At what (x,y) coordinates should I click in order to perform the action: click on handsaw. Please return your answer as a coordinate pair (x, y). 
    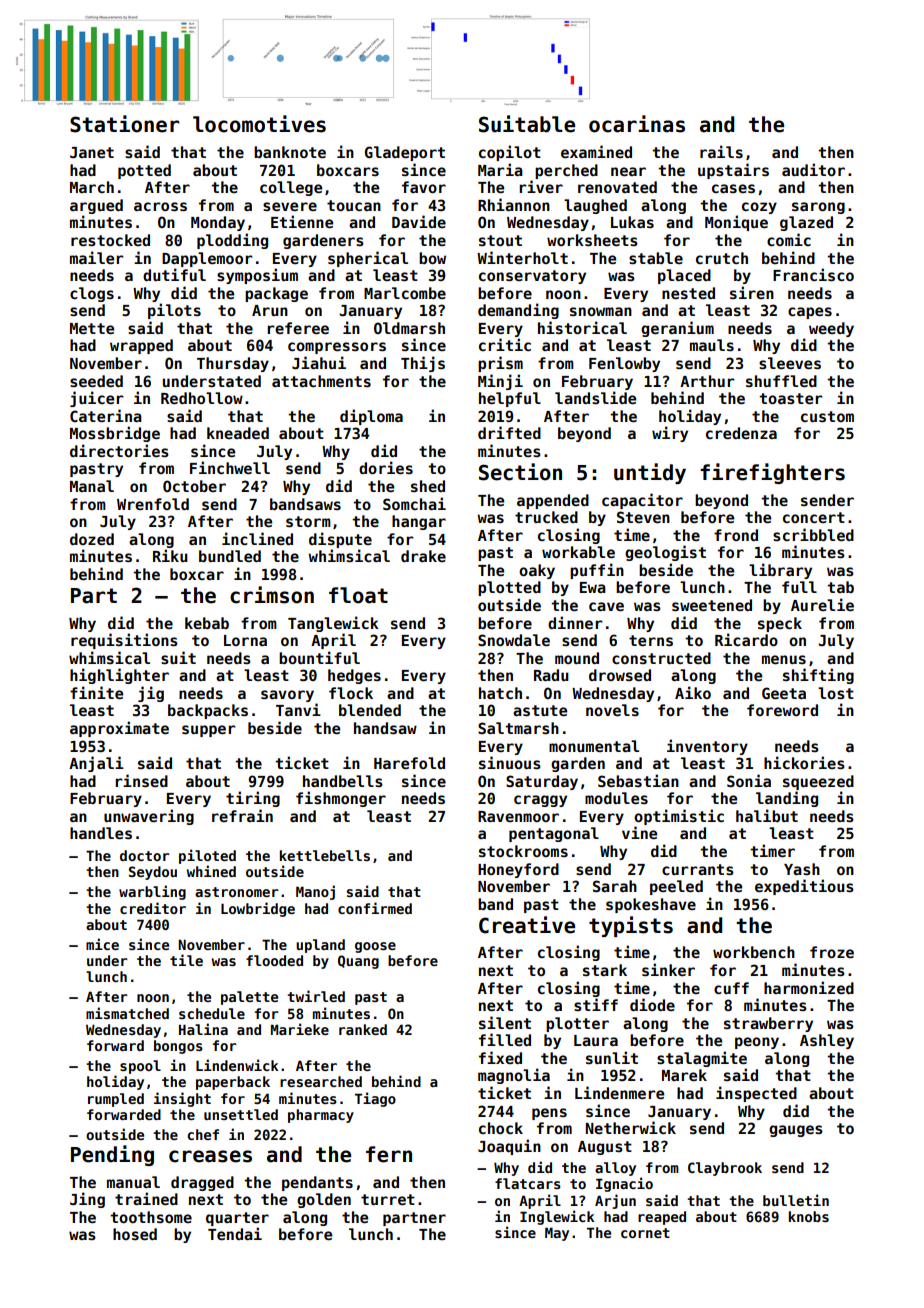
    Looking at the image, I should click on (385, 728).
